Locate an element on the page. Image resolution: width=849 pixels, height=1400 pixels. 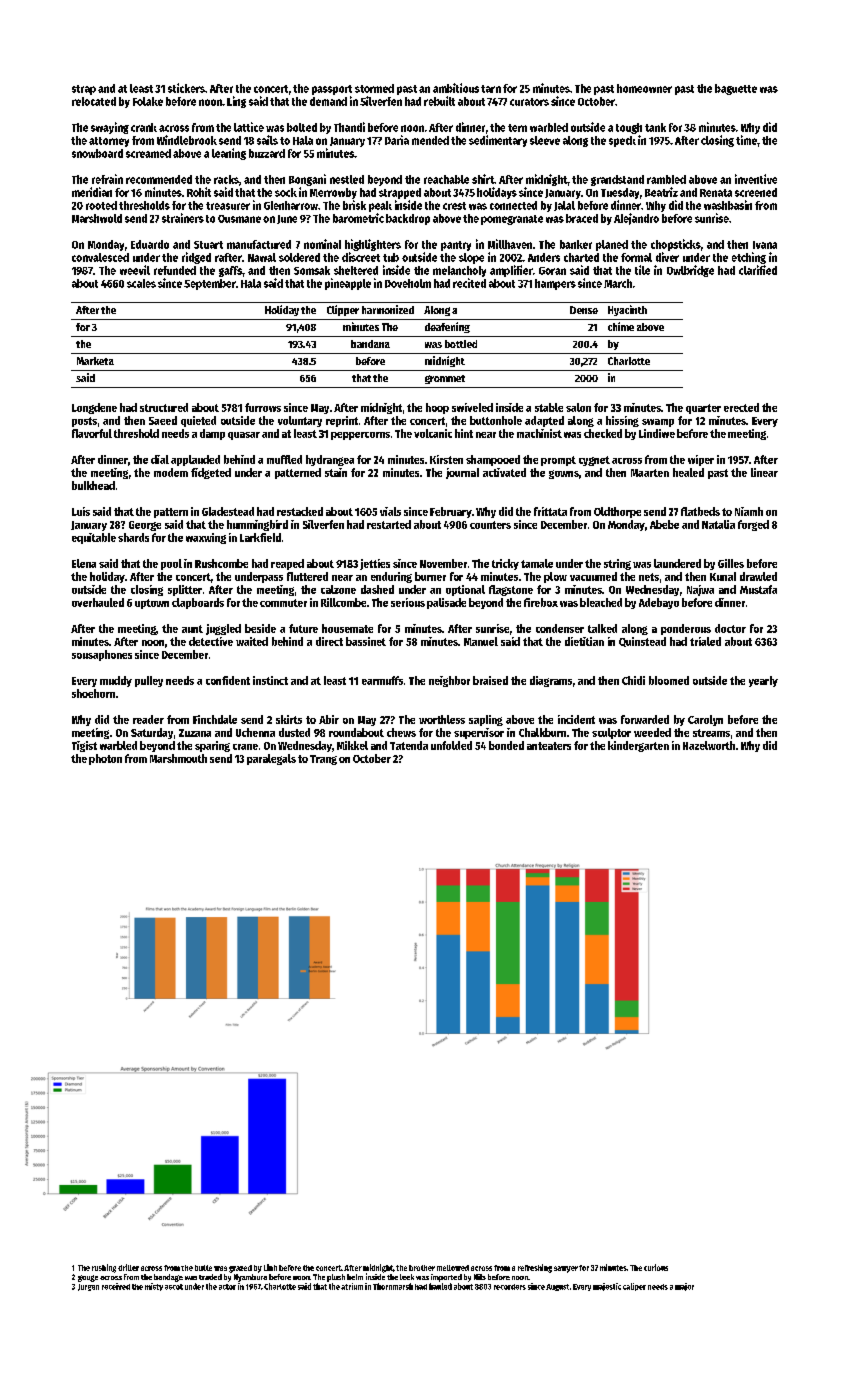
quarter is located at coordinates (703, 409).
